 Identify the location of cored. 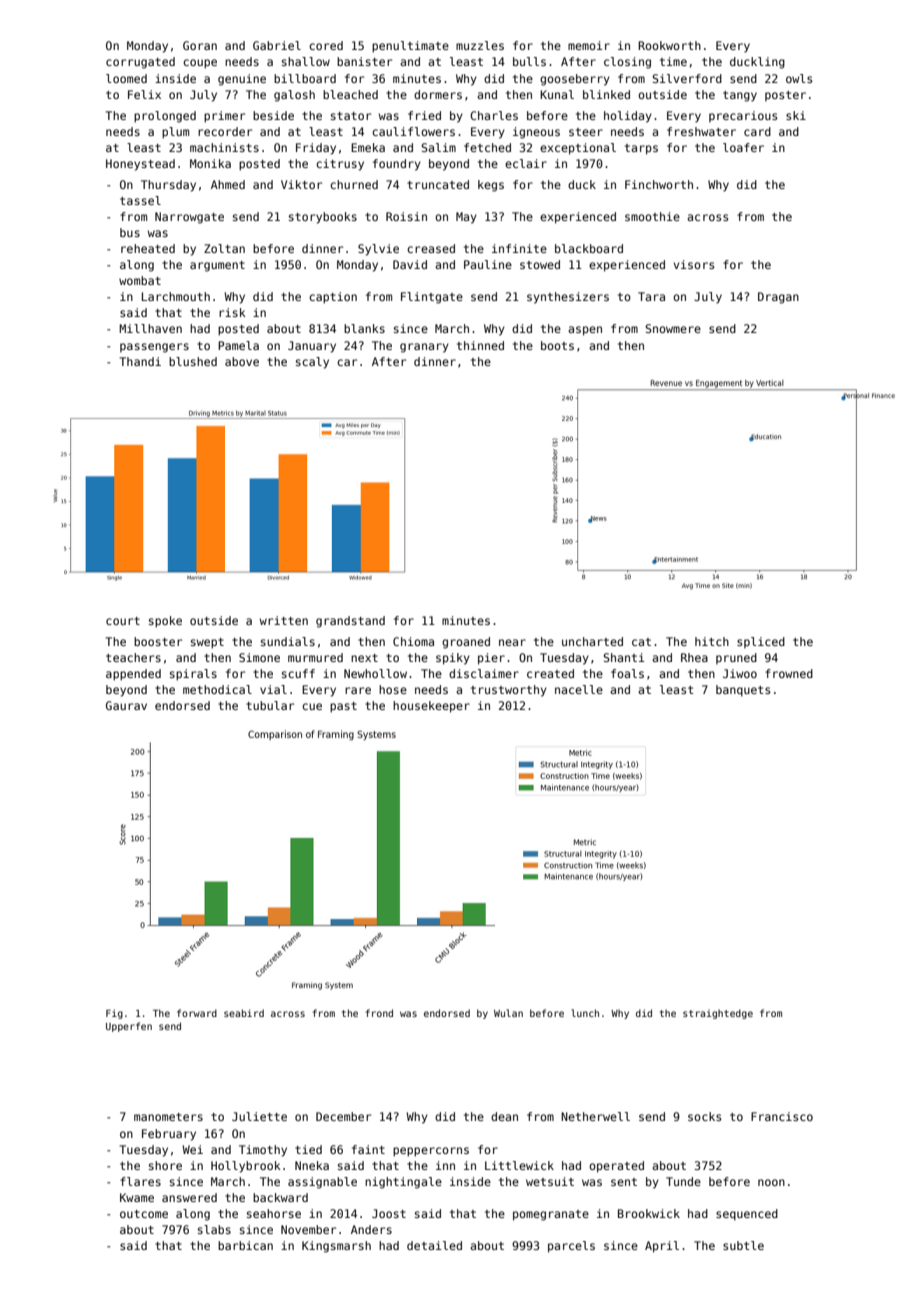
(326, 45).
